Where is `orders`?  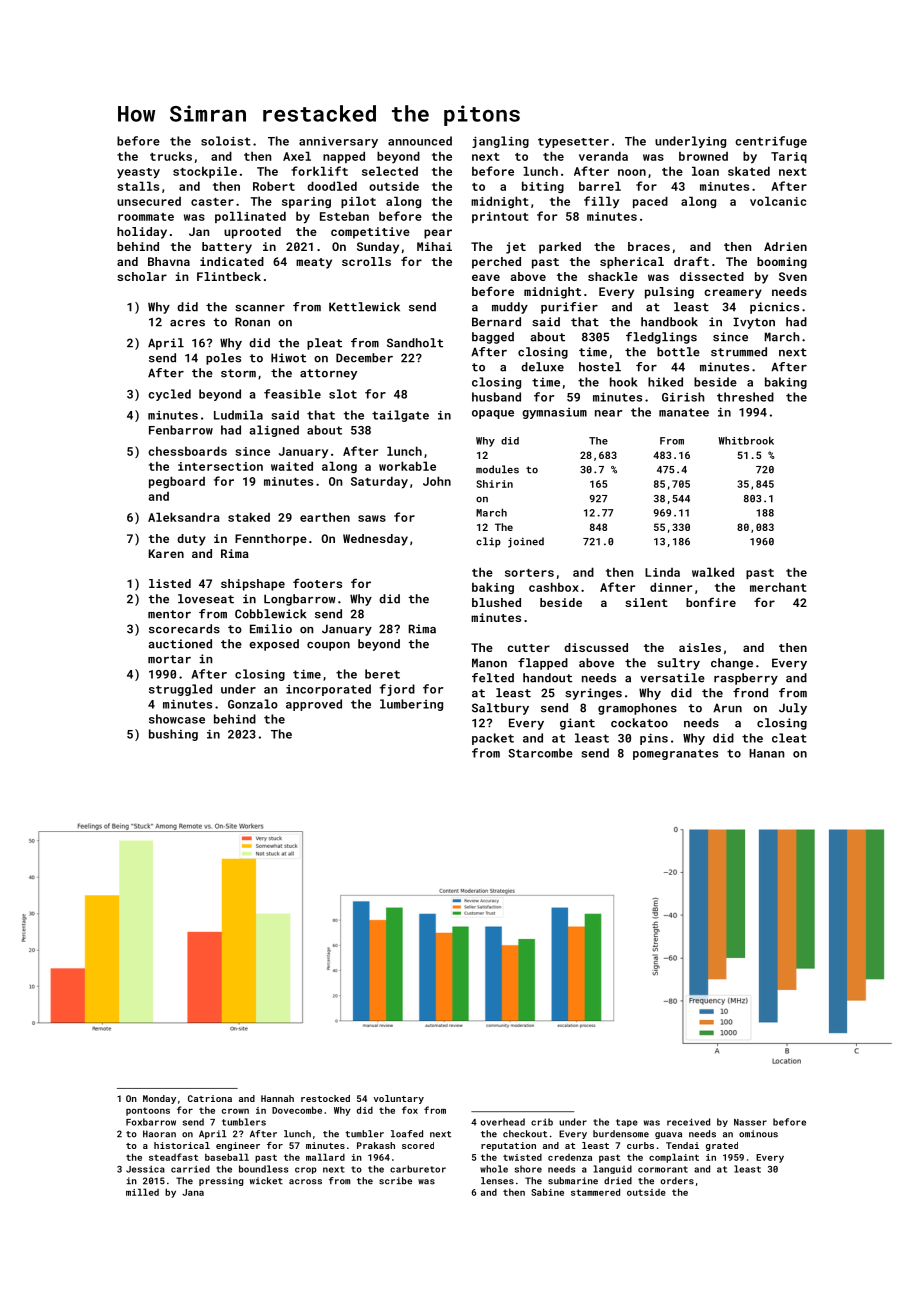
orders is located at coordinates (677, 1181).
